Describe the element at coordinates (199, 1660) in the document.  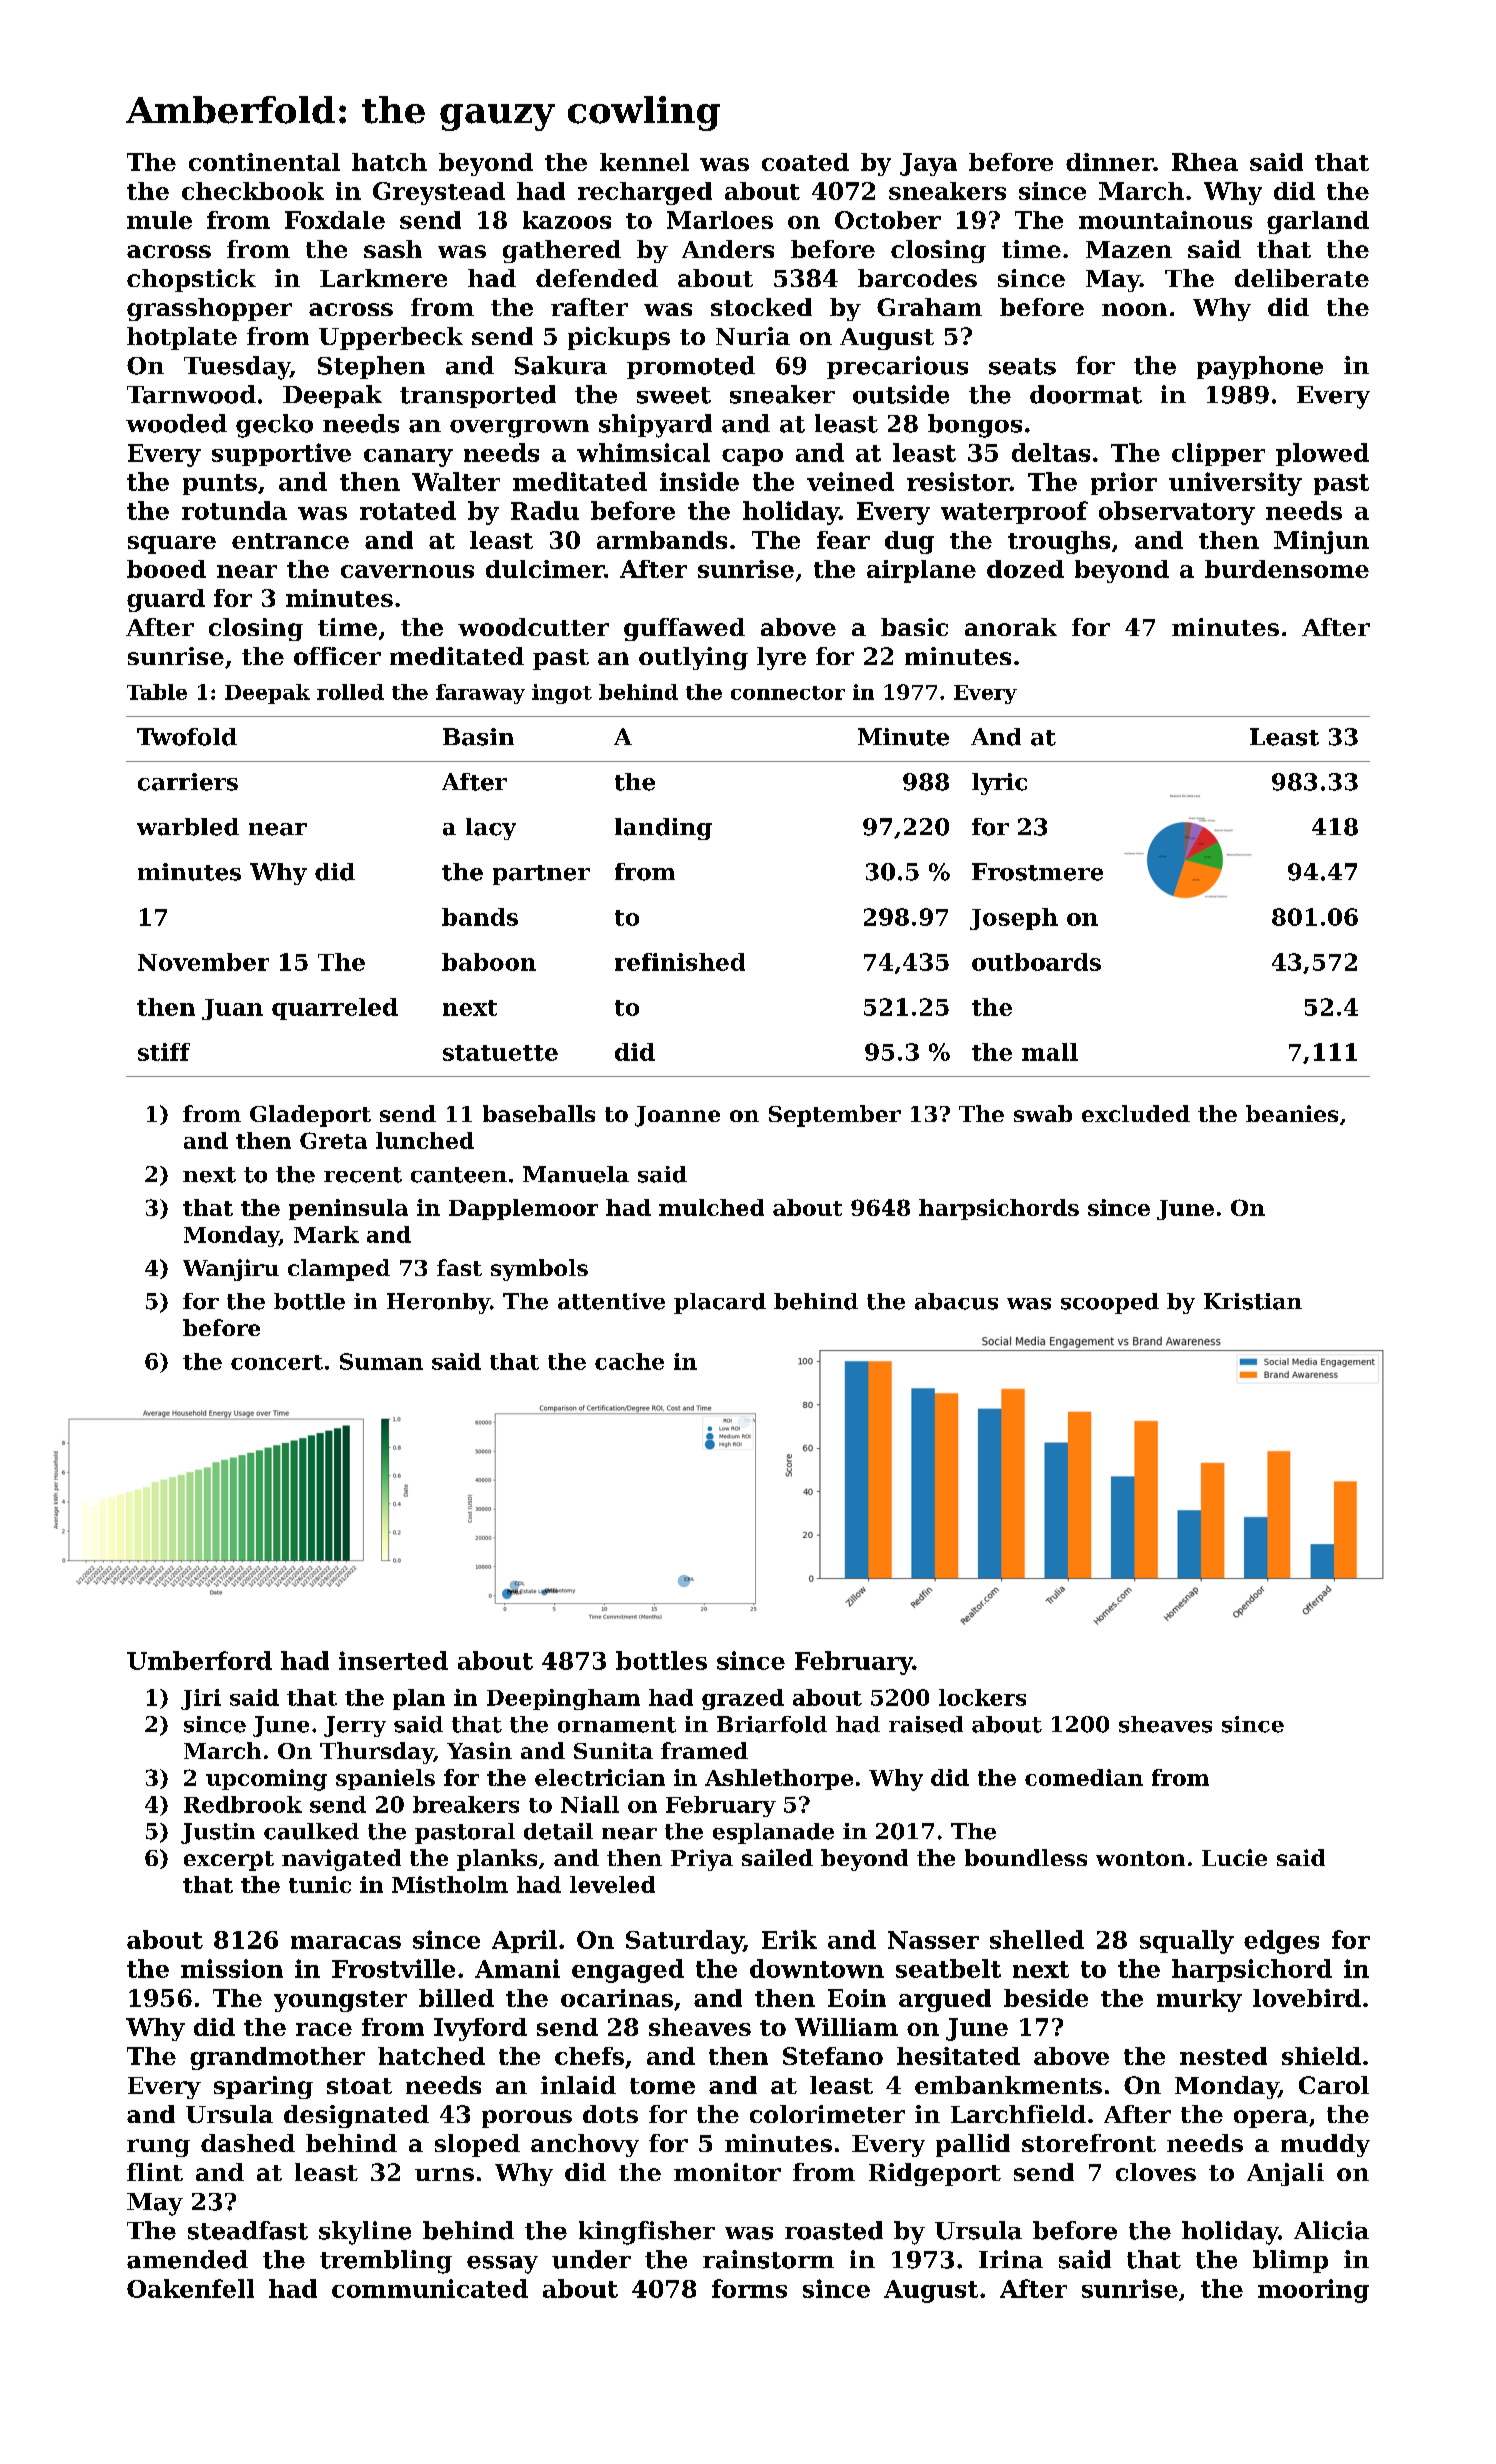
I see `Umberford` at that location.
